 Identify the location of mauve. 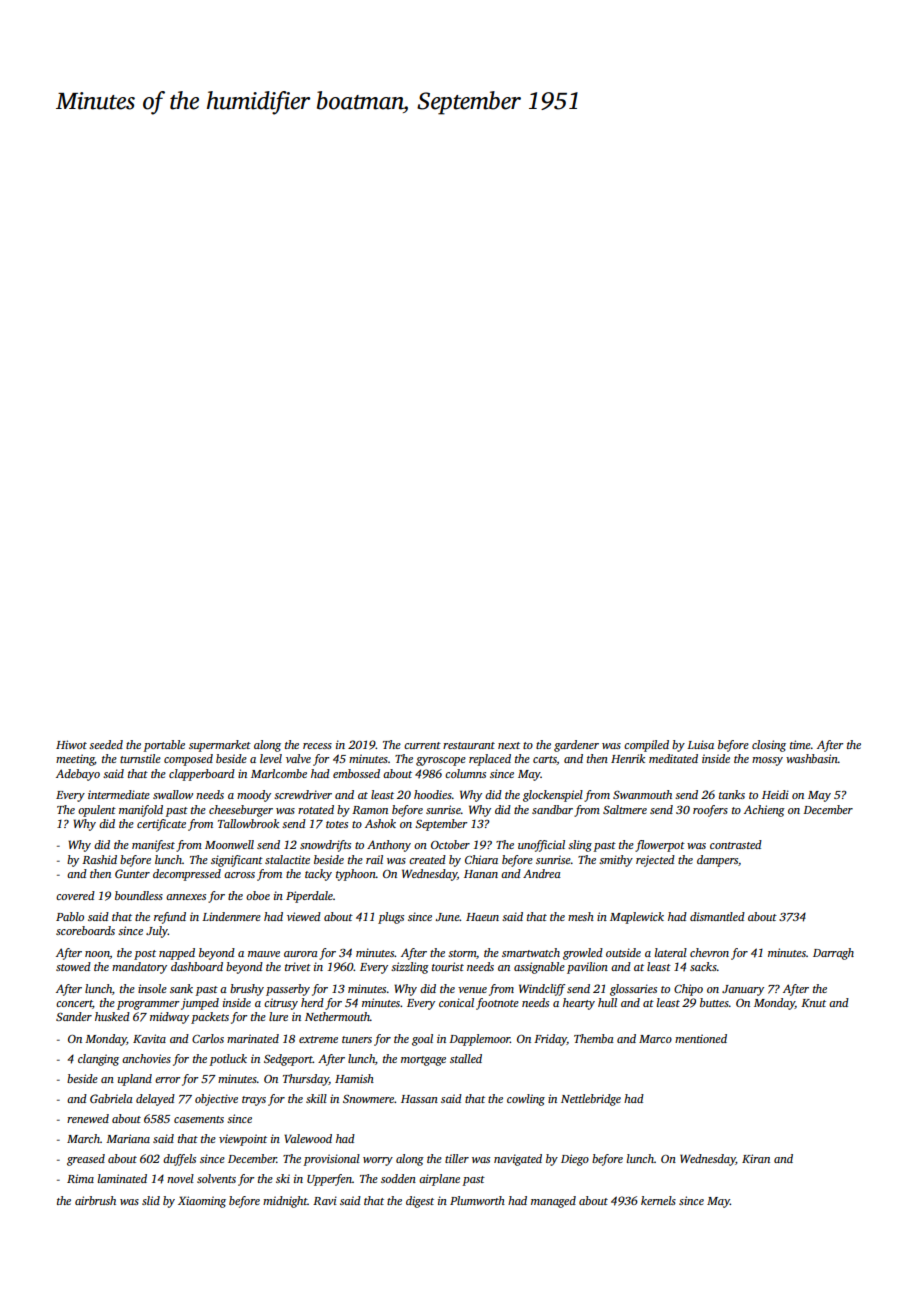
(264, 954).
